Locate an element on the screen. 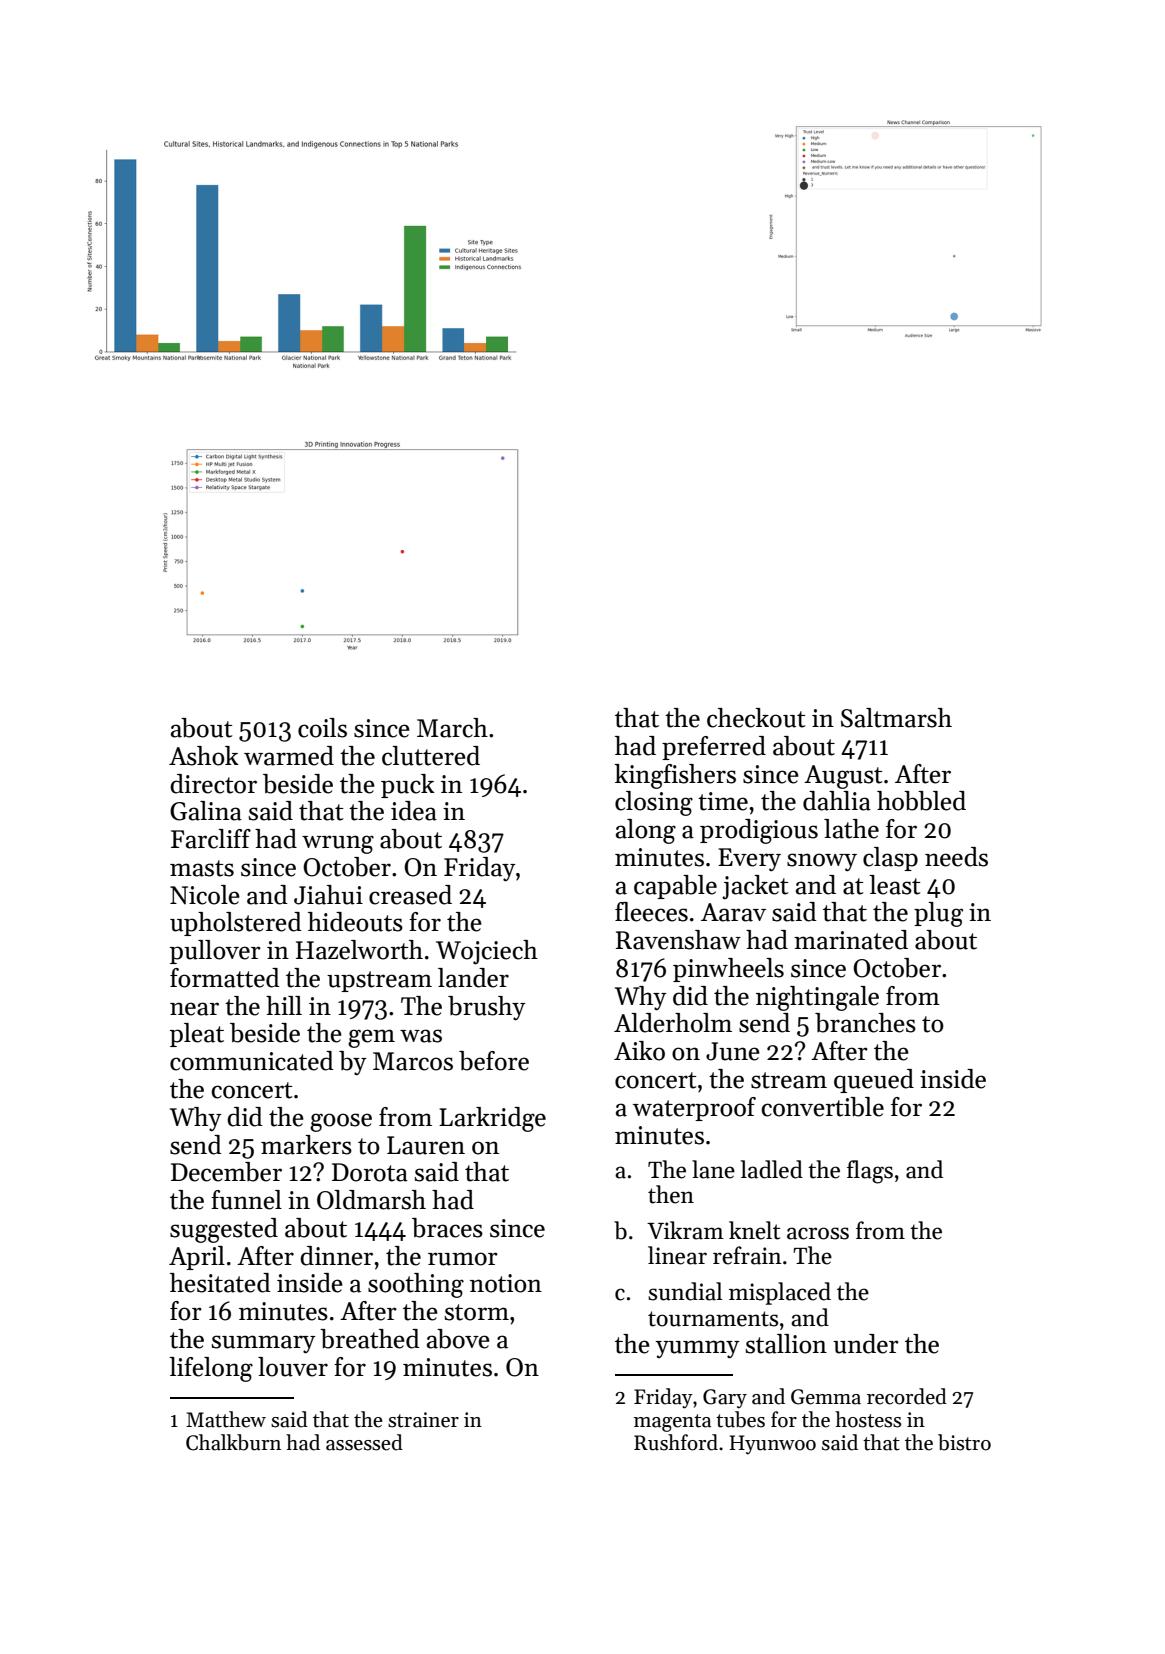 The width and height of the screenshot is (1165, 1654). preferred is located at coordinates (714, 748).
